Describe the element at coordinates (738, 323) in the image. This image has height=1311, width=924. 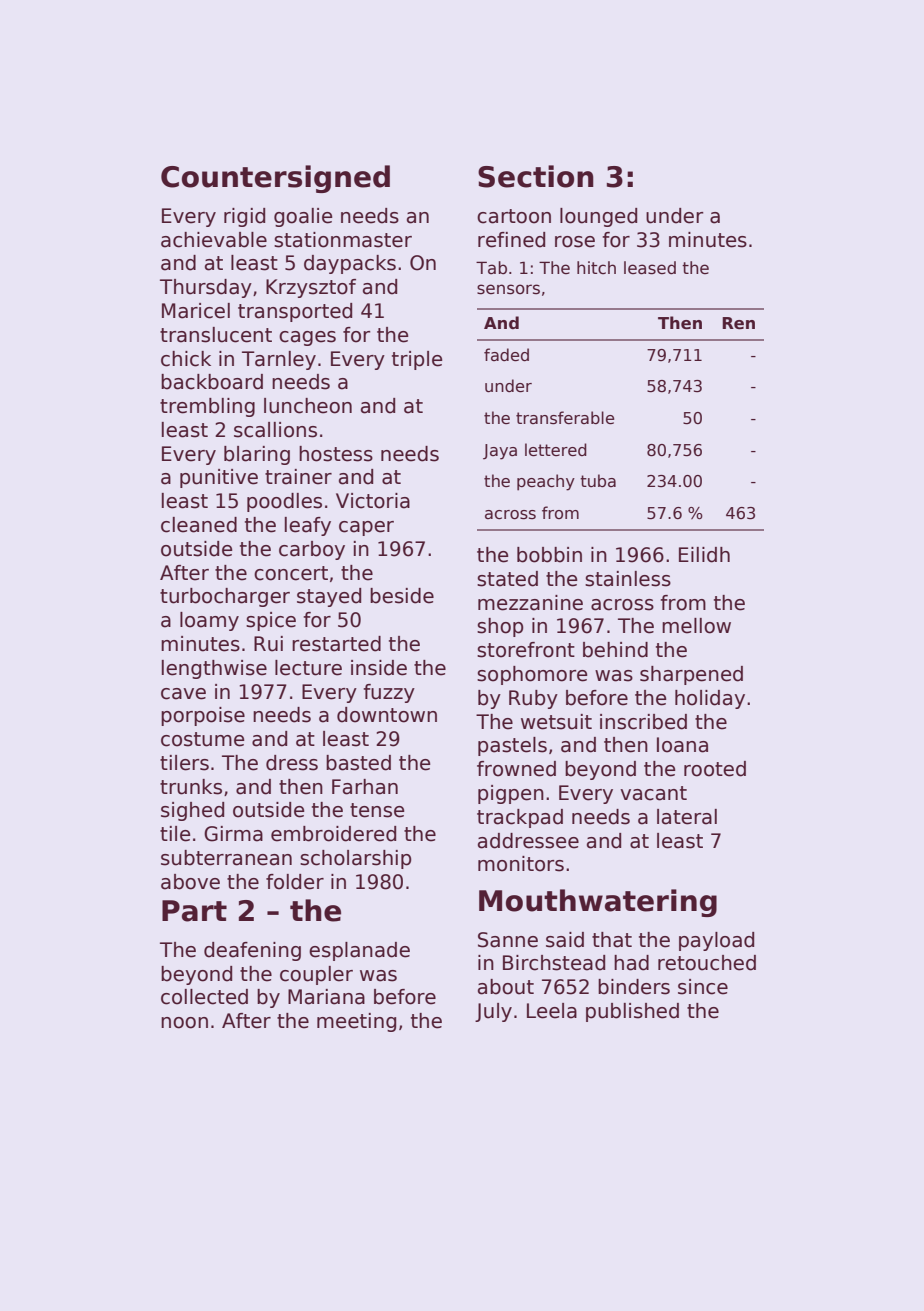
I see `Ren` at that location.
